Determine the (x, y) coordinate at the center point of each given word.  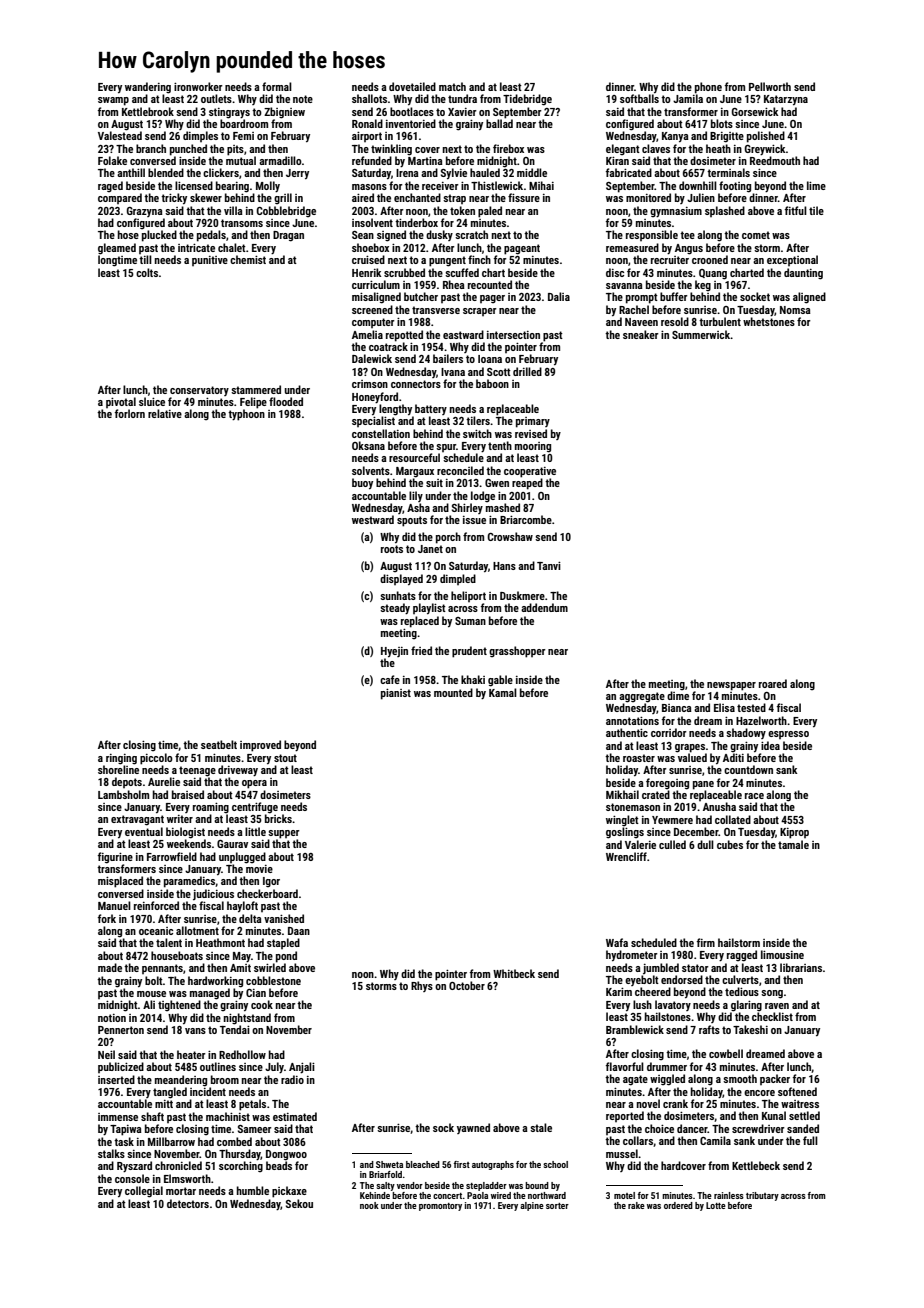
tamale (793, 844)
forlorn (130, 413)
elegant (623, 149)
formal (277, 86)
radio (292, 1079)
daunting (803, 274)
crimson (370, 384)
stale (541, 1127)
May (242, 957)
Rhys (422, 986)
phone (708, 88)
